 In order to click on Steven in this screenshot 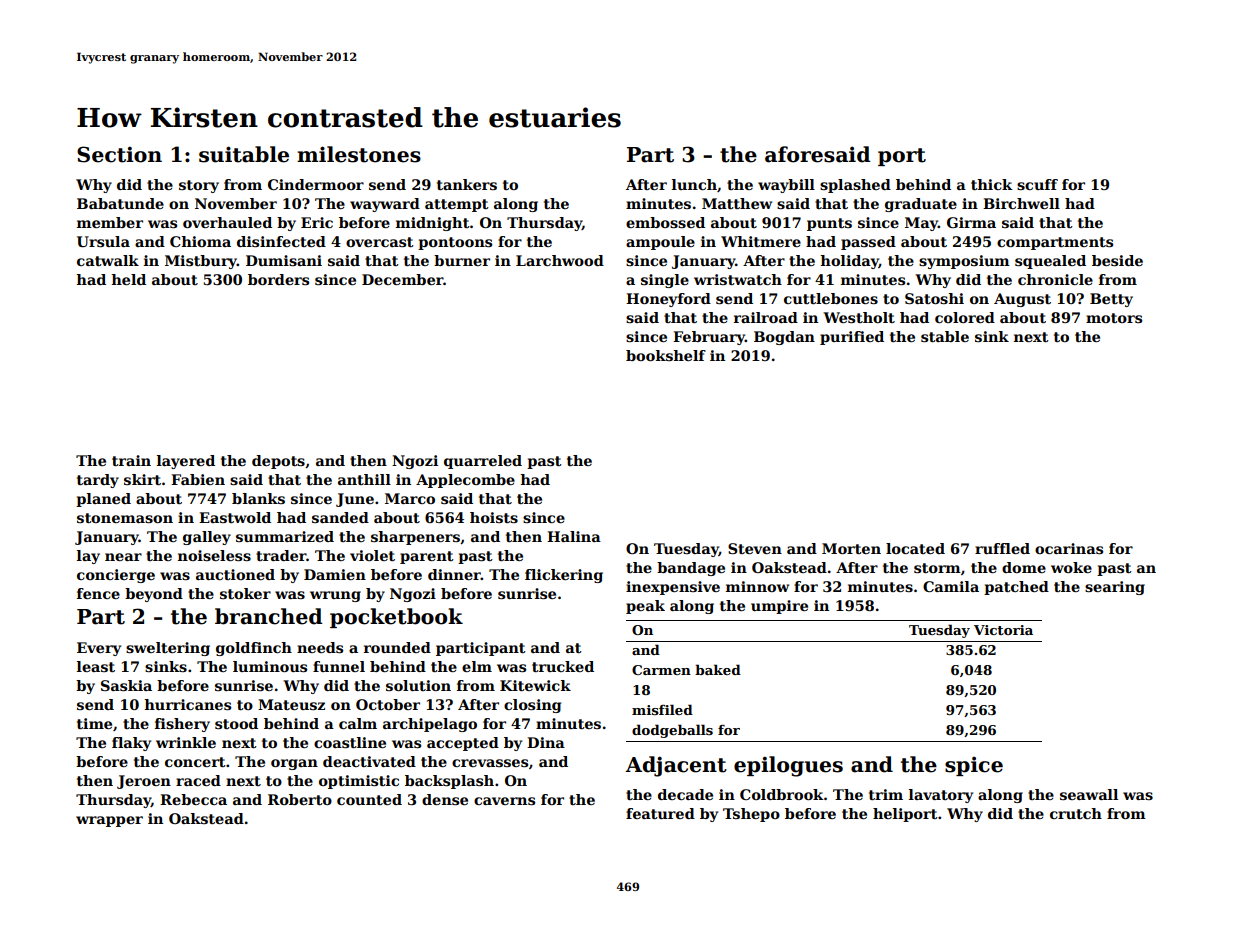, I will do `click(755, 548)`.
